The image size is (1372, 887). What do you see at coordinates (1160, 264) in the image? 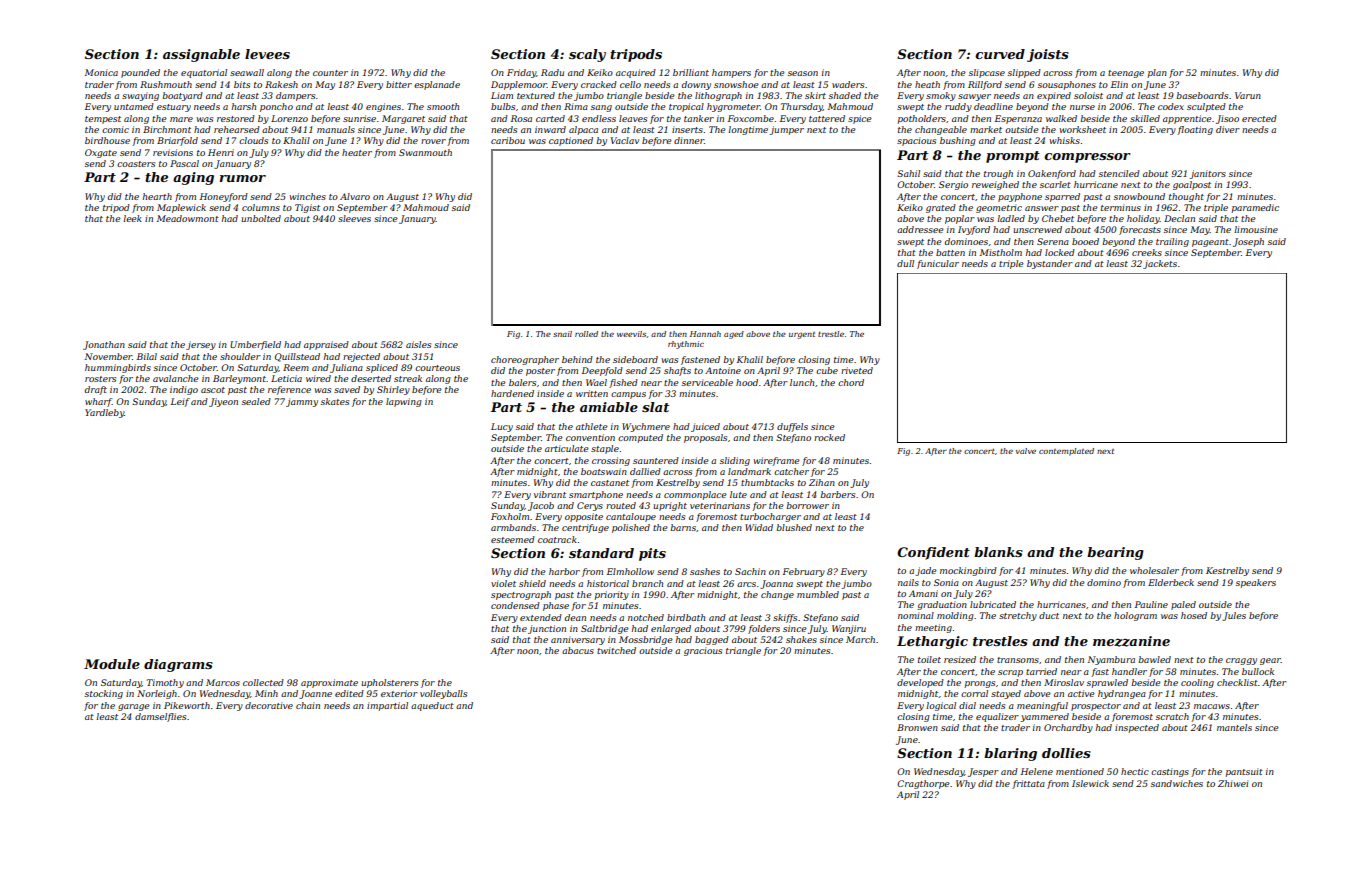
I see `jackets` at bounding box center [1160, 264].
